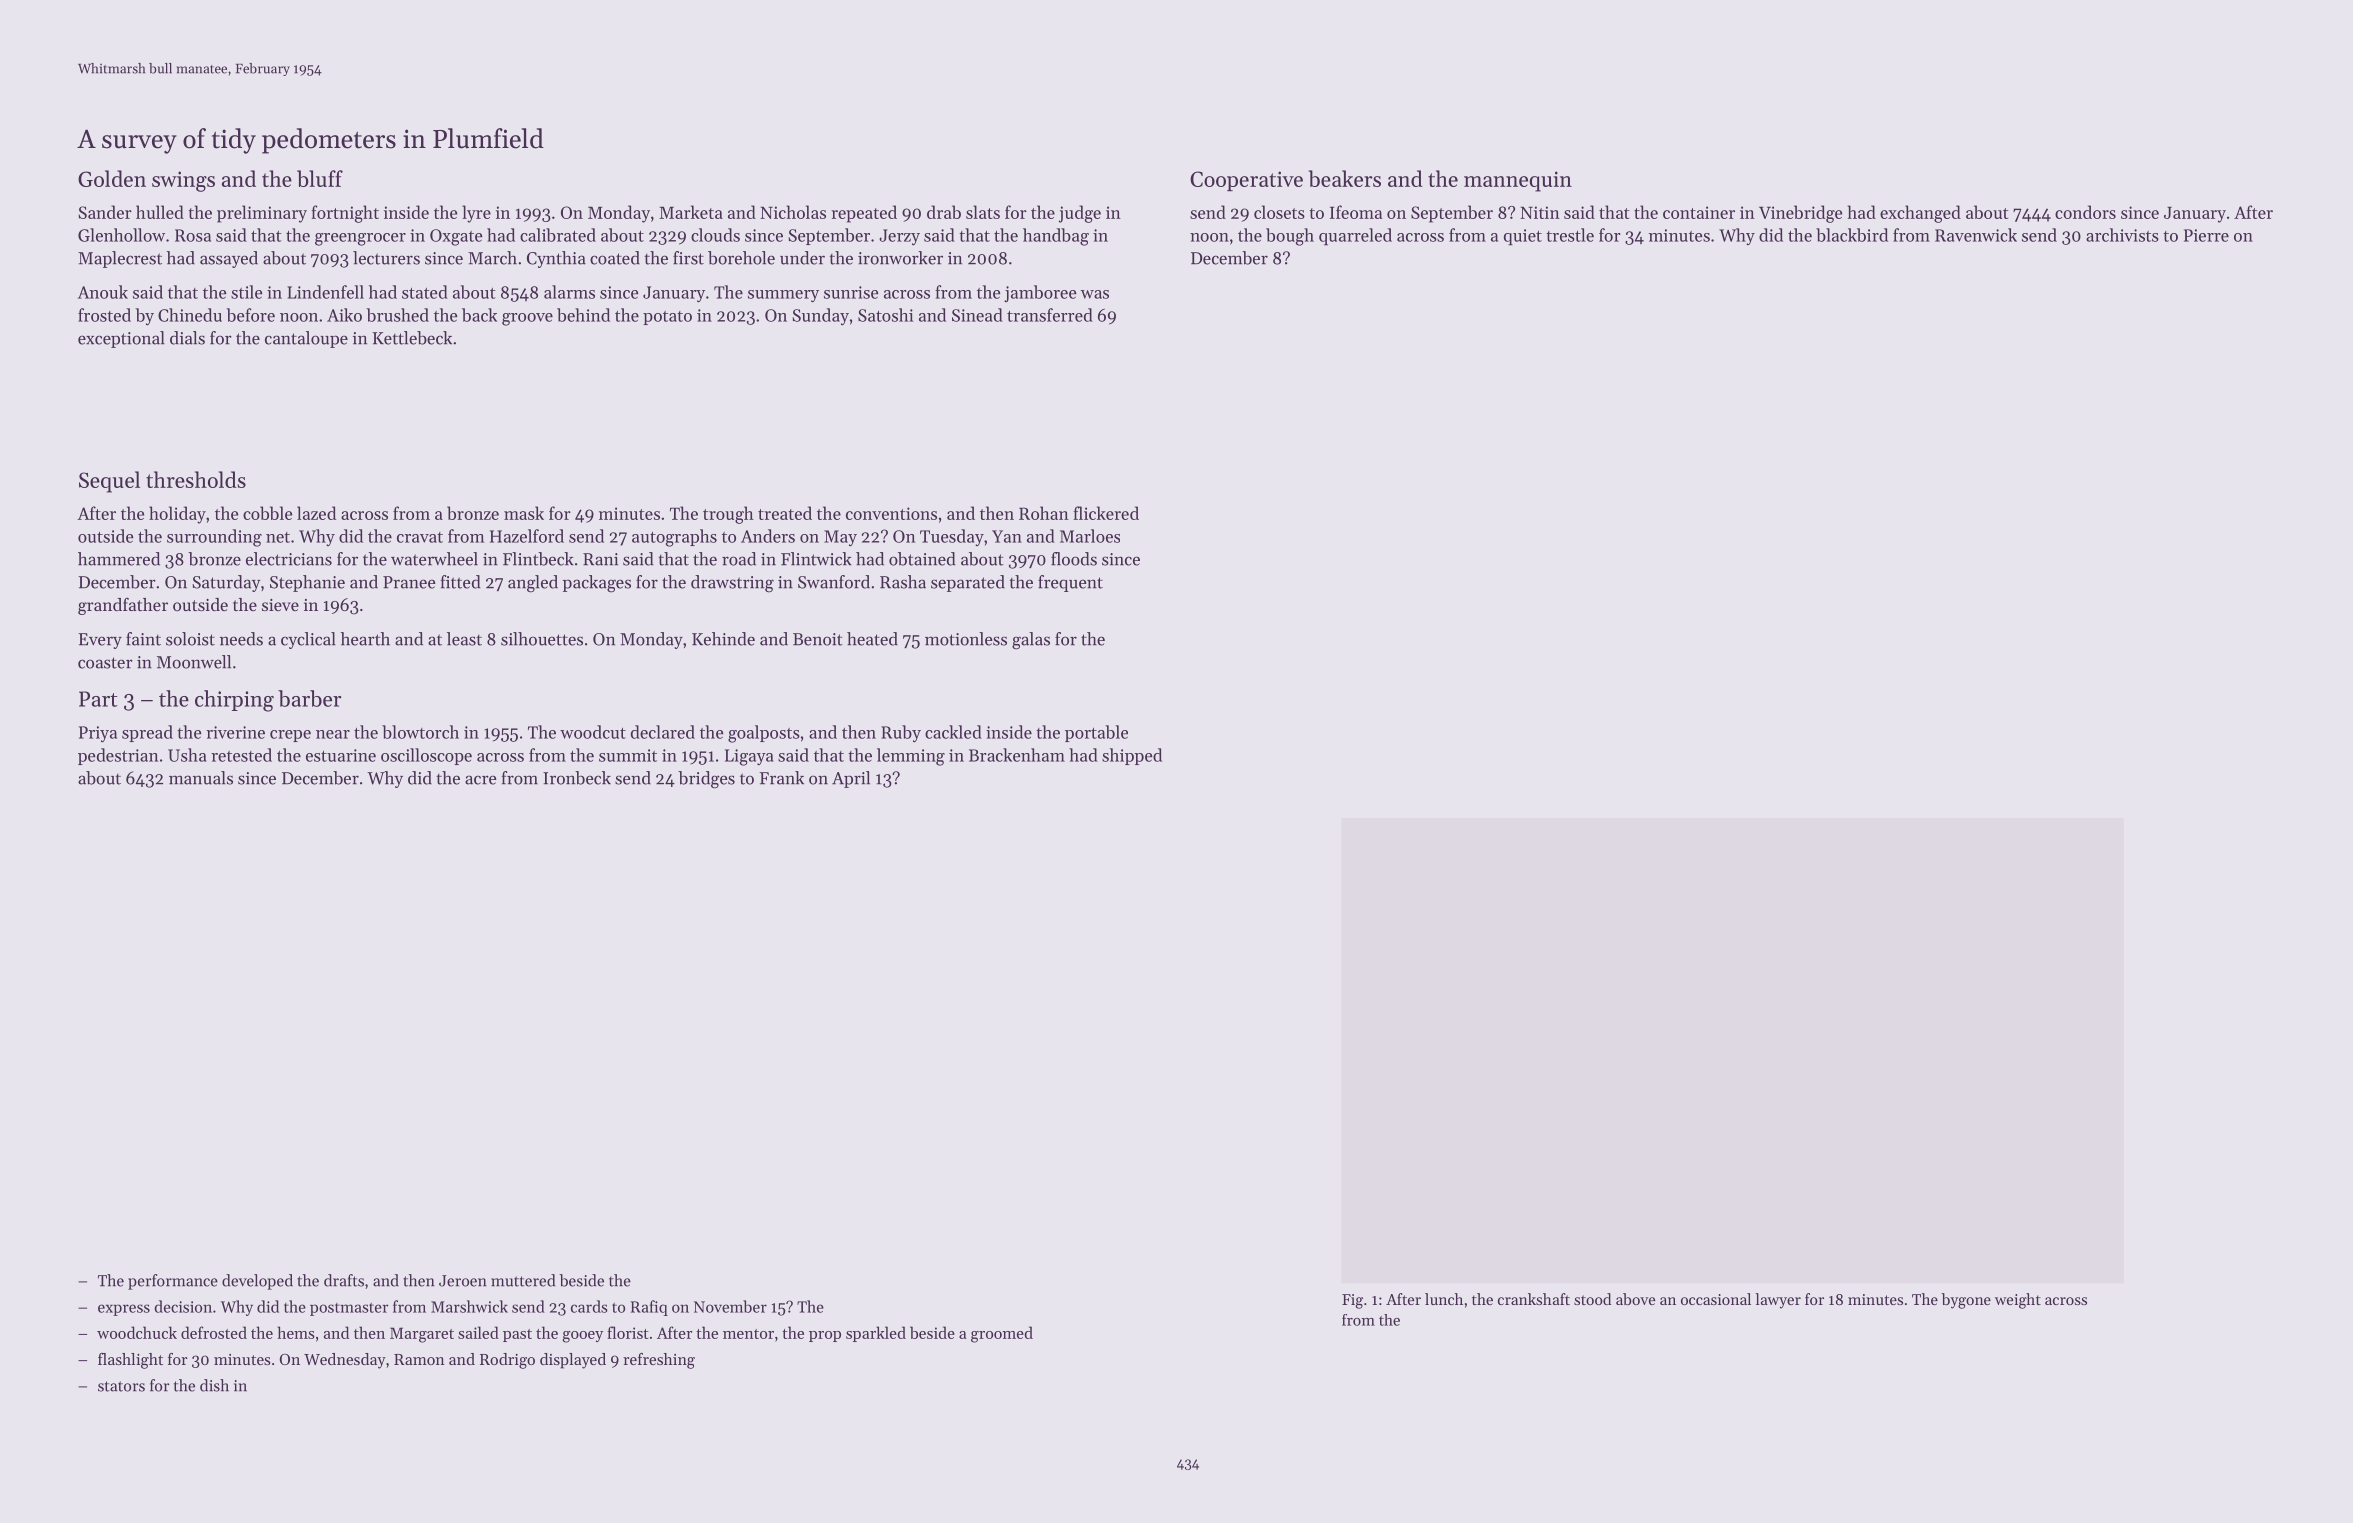 The height and width of the screenshot is (1523, 2353). What do you see at coordinates (173, 1282) in the screenshot?
I see `performance` at bounding box center [173, 1282].
